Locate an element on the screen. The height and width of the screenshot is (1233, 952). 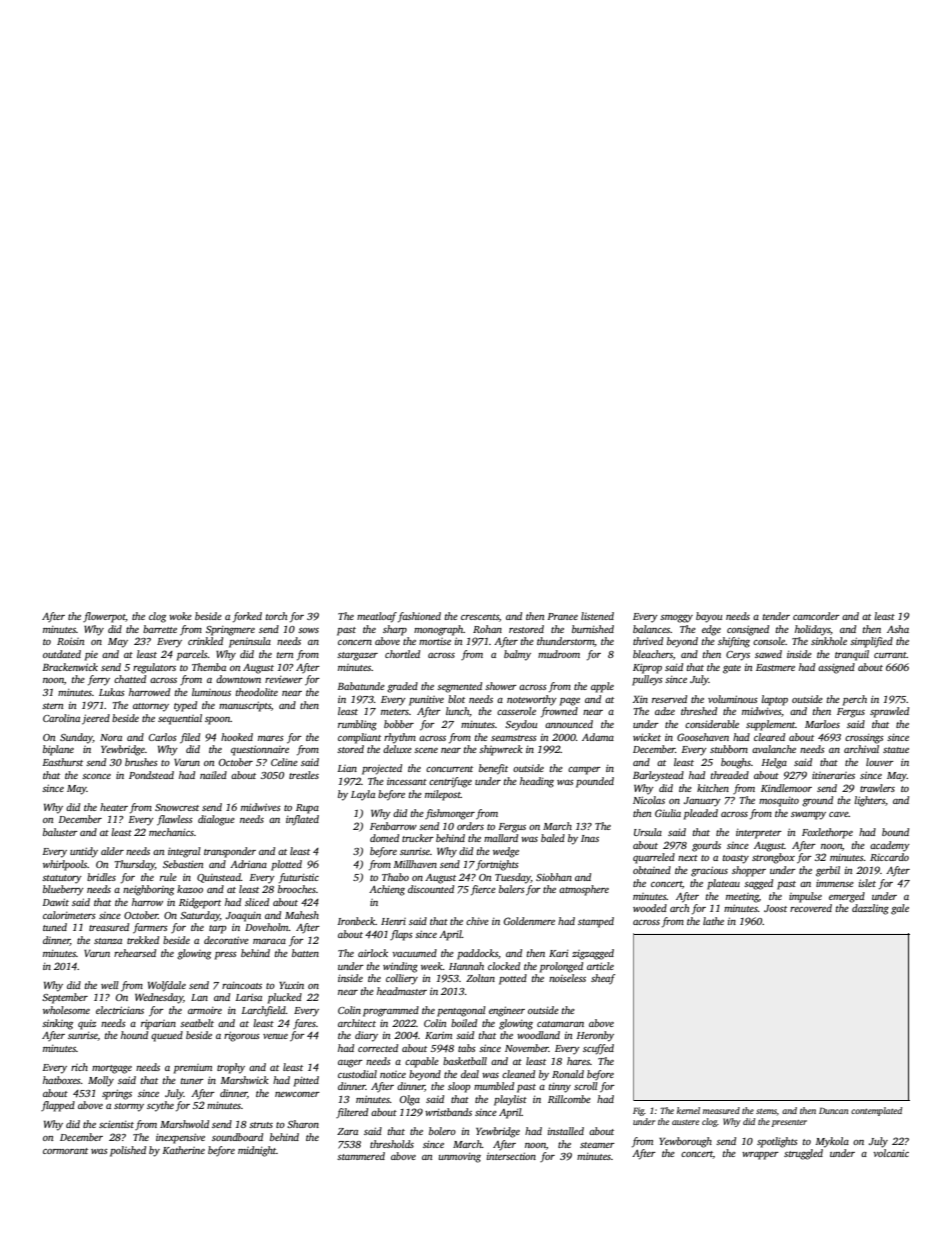
questionnaire is located at coordinates (260, 750).
